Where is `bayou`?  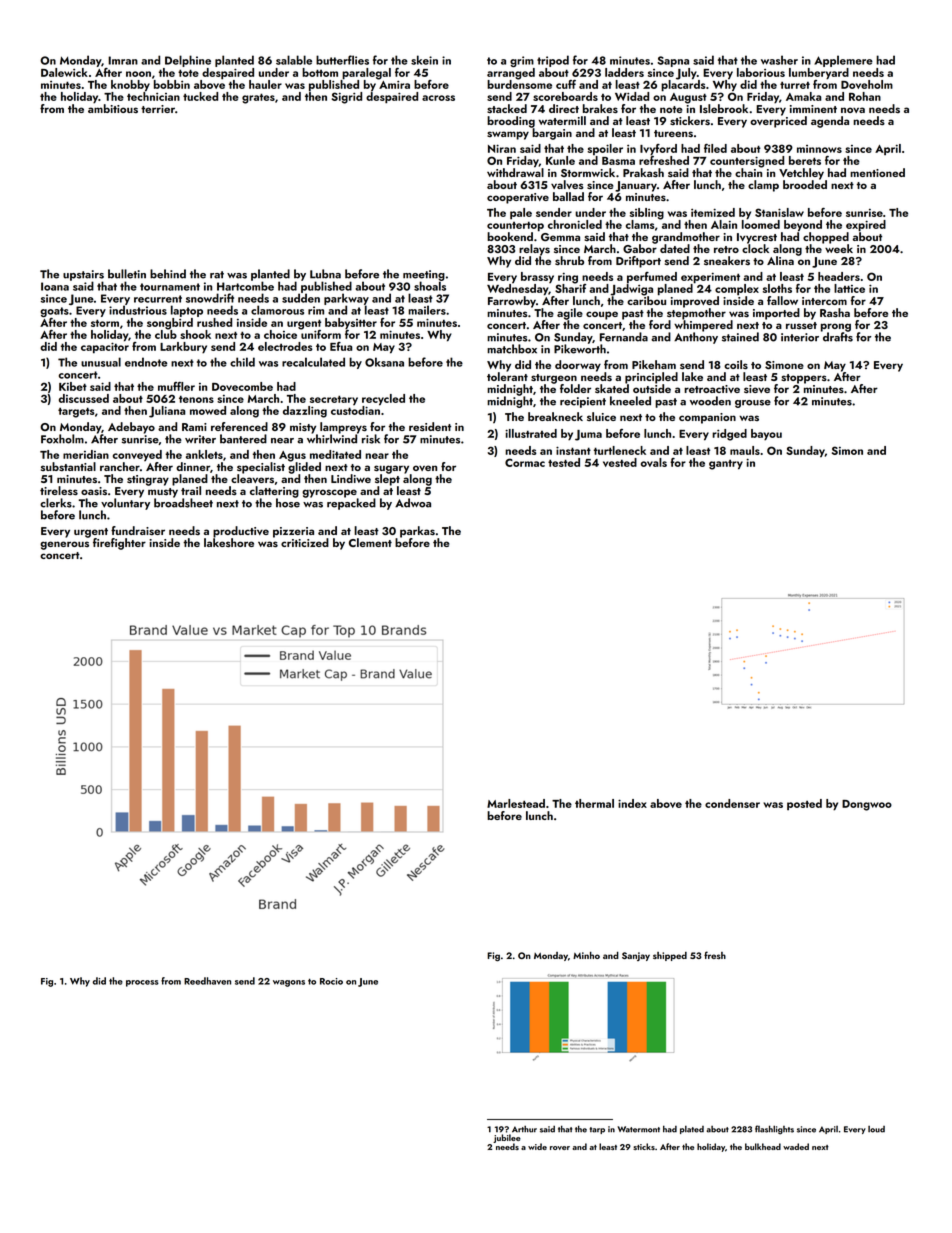 bayou is located at coordinates (766, 434).
